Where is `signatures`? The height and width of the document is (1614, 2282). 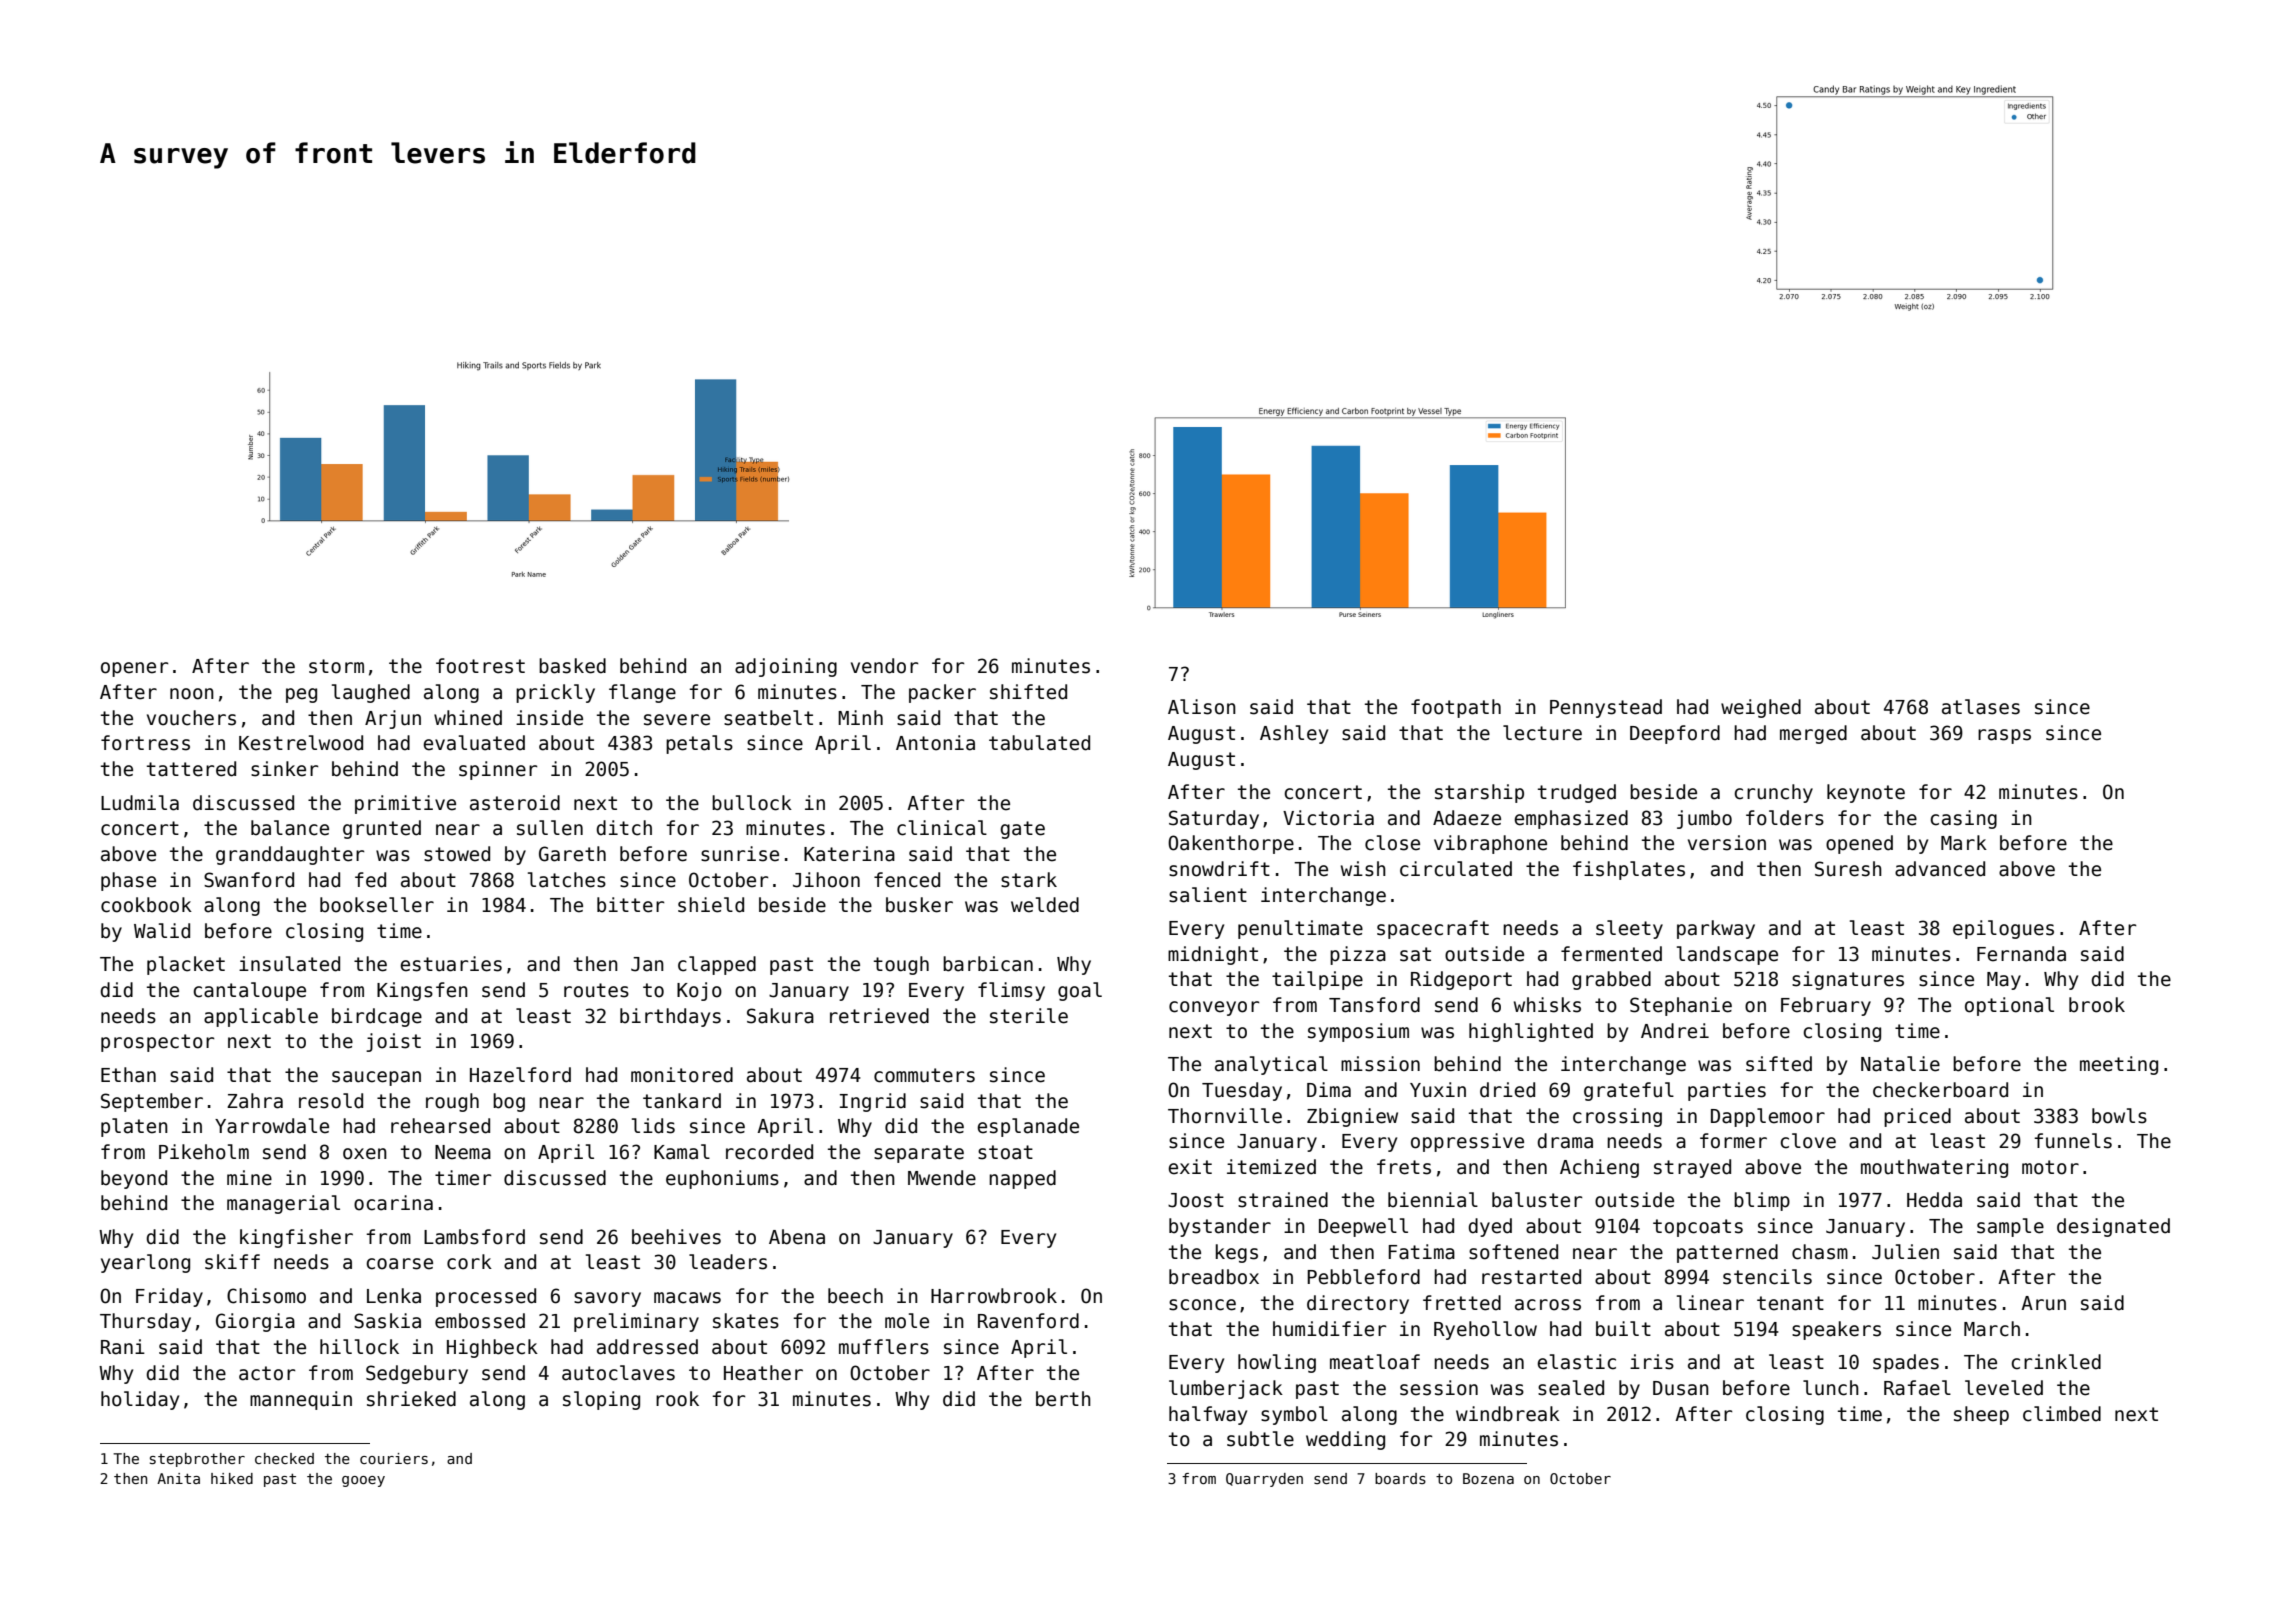
signatures is located at coordinates (1848, 980).
